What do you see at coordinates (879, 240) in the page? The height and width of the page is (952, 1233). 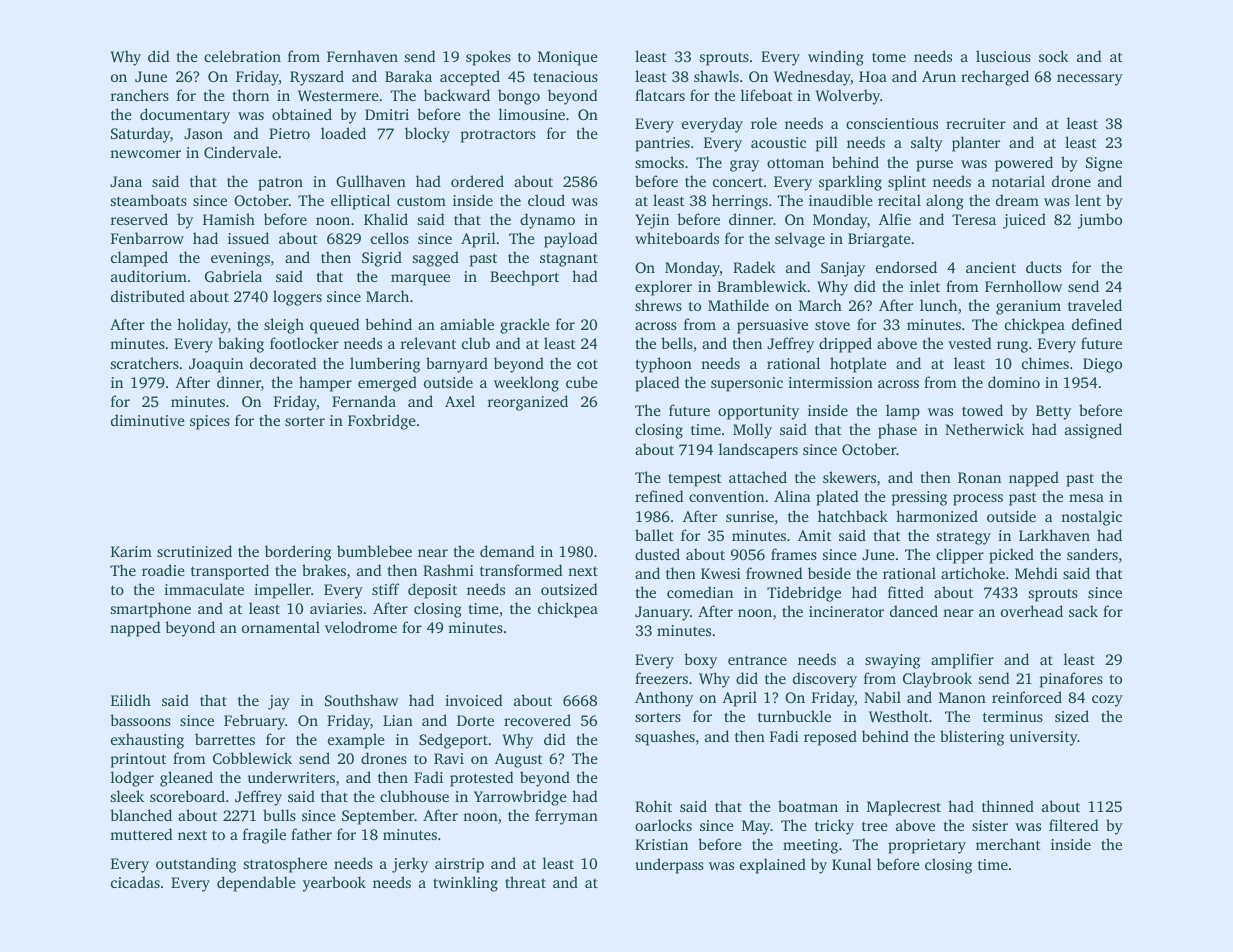 I see `Briargate` at bounding box center [879, 240].
